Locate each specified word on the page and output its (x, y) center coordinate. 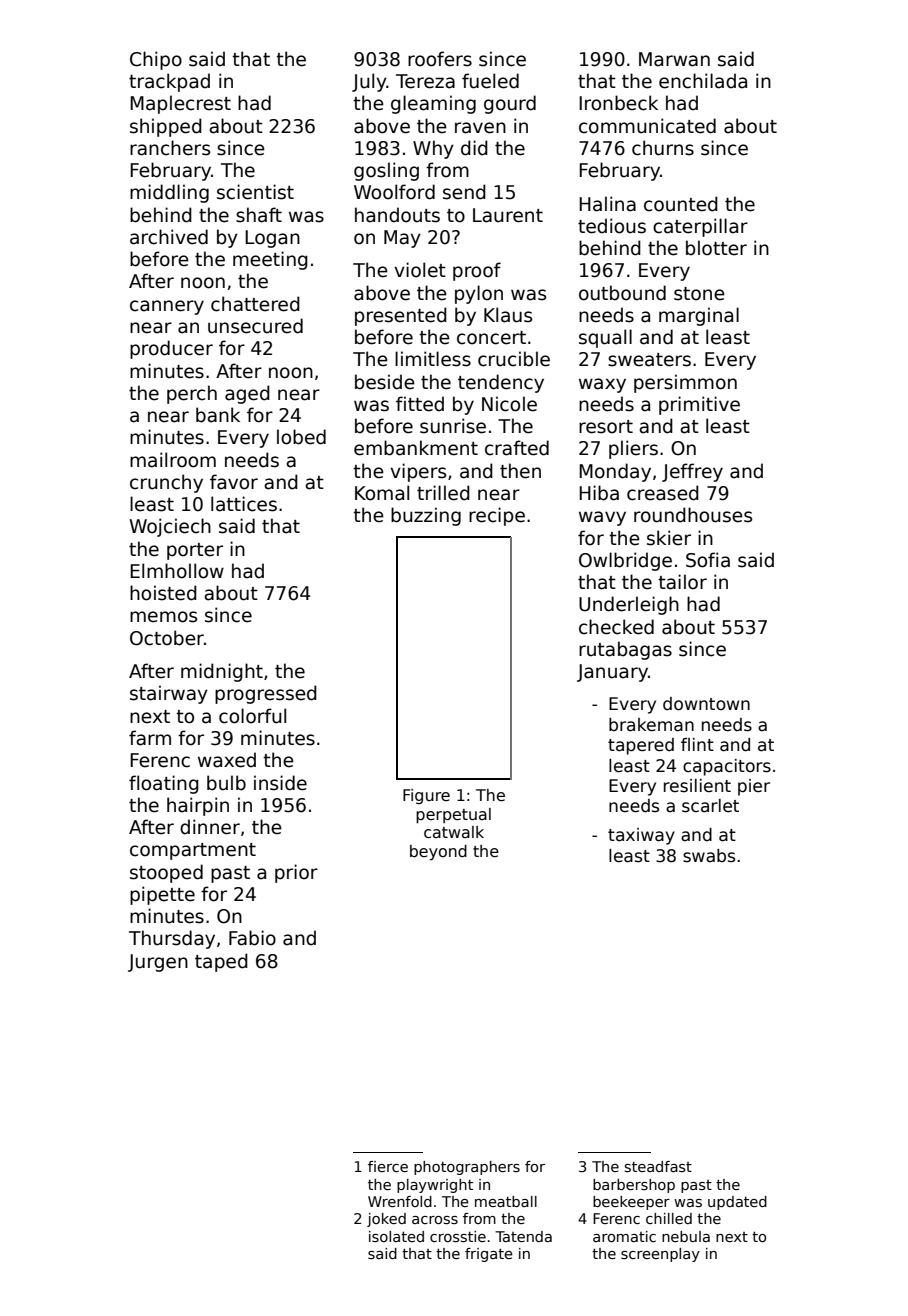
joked (386, 1220)
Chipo (156, 60)
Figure (426, 796)
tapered (641, 746)
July (369, 82)
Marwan (674, 59)
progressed (266, 694)
